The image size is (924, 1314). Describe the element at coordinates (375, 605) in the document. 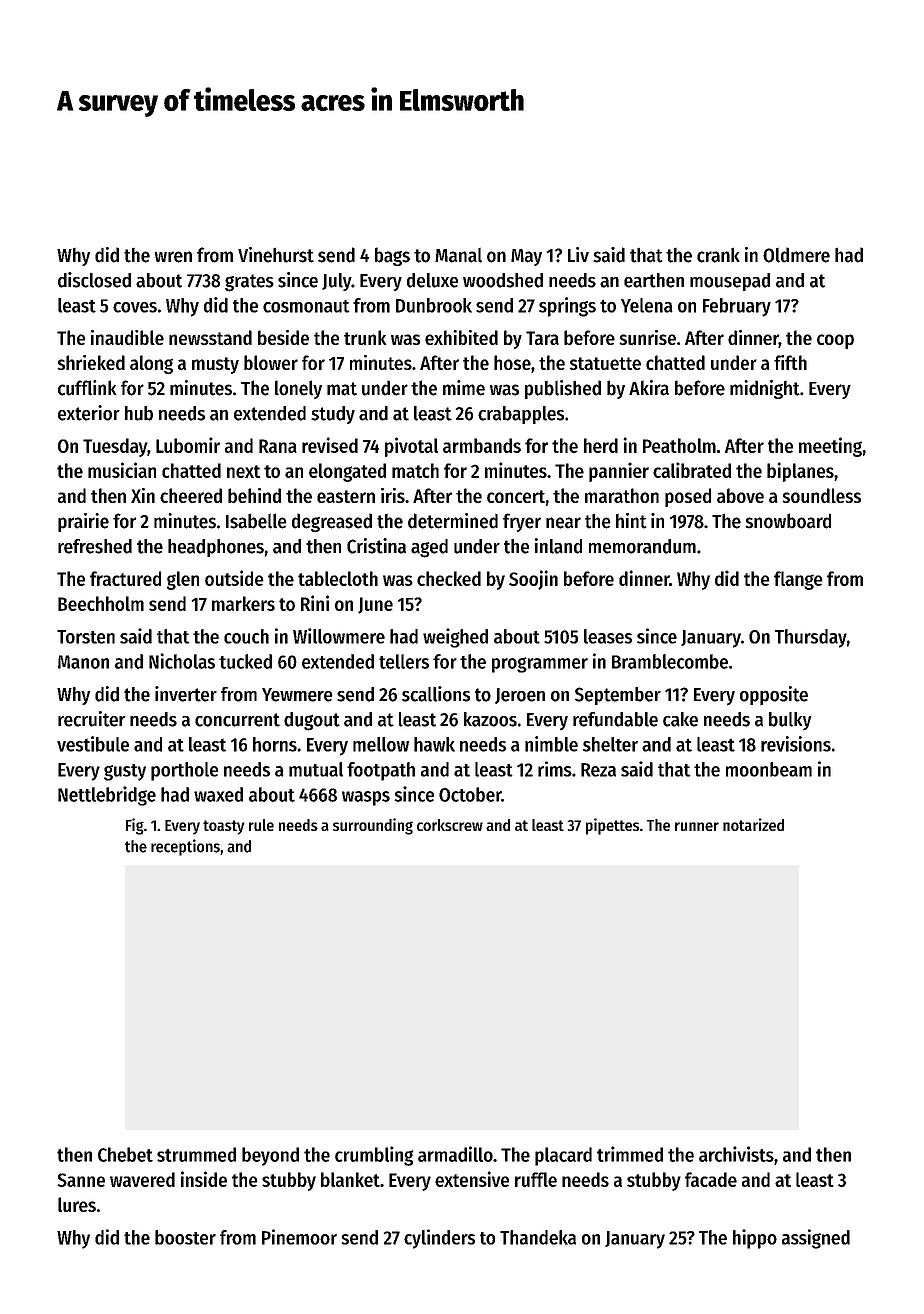

I see `June` at that location.
